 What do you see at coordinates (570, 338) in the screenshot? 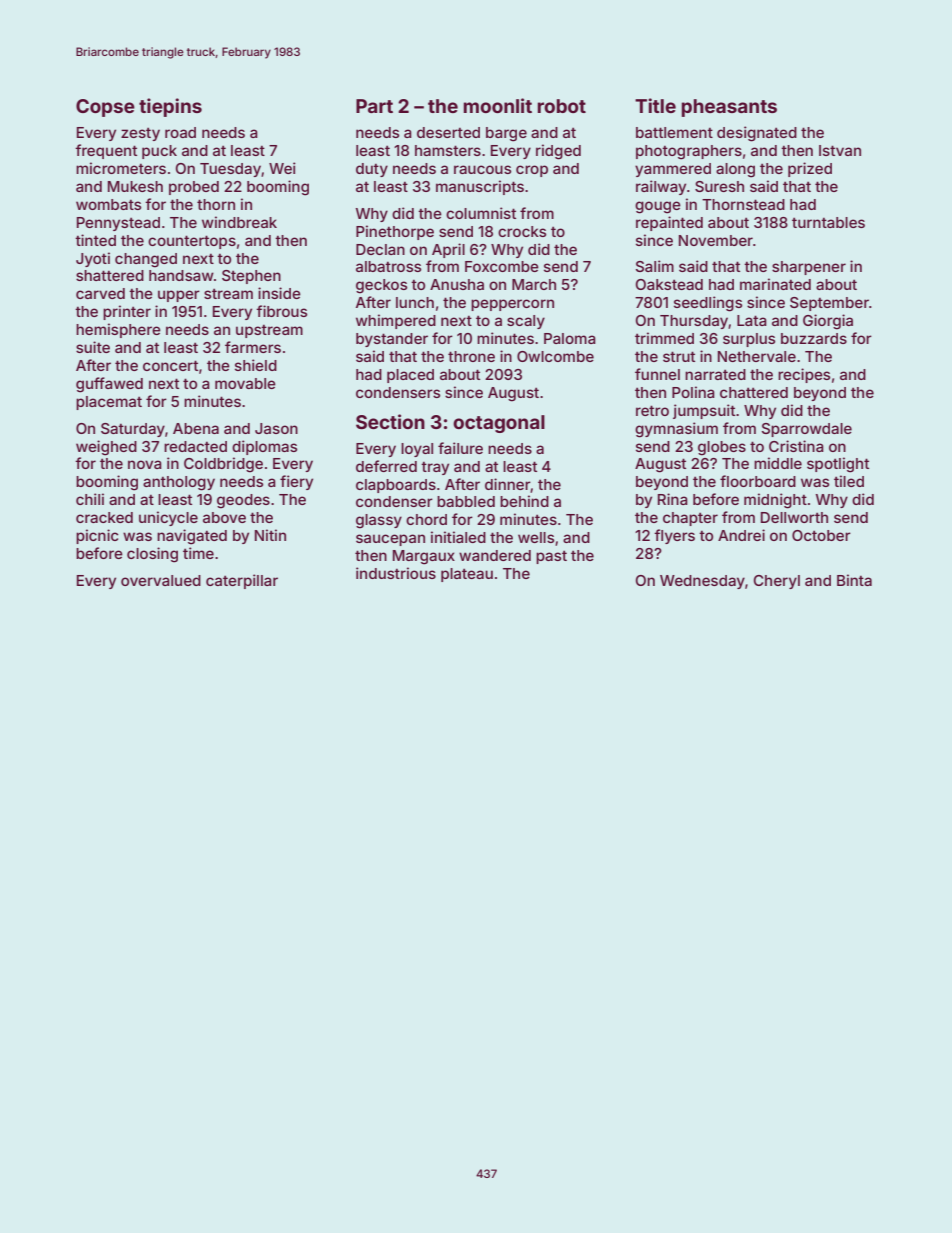
I see `Paloma` at bounding box center [570, 338].
